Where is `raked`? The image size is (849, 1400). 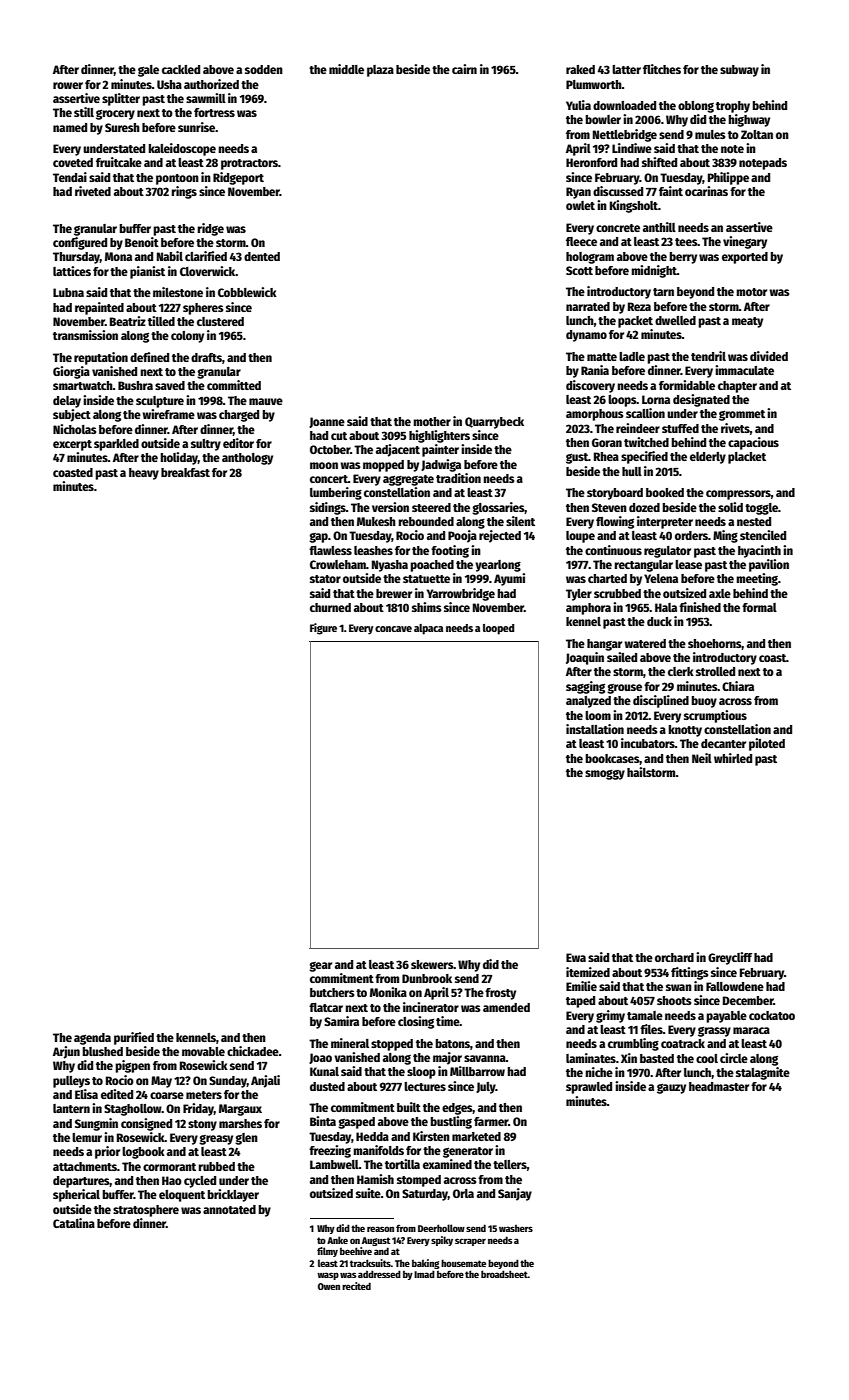
raked is located at coordinates (580, 69).
